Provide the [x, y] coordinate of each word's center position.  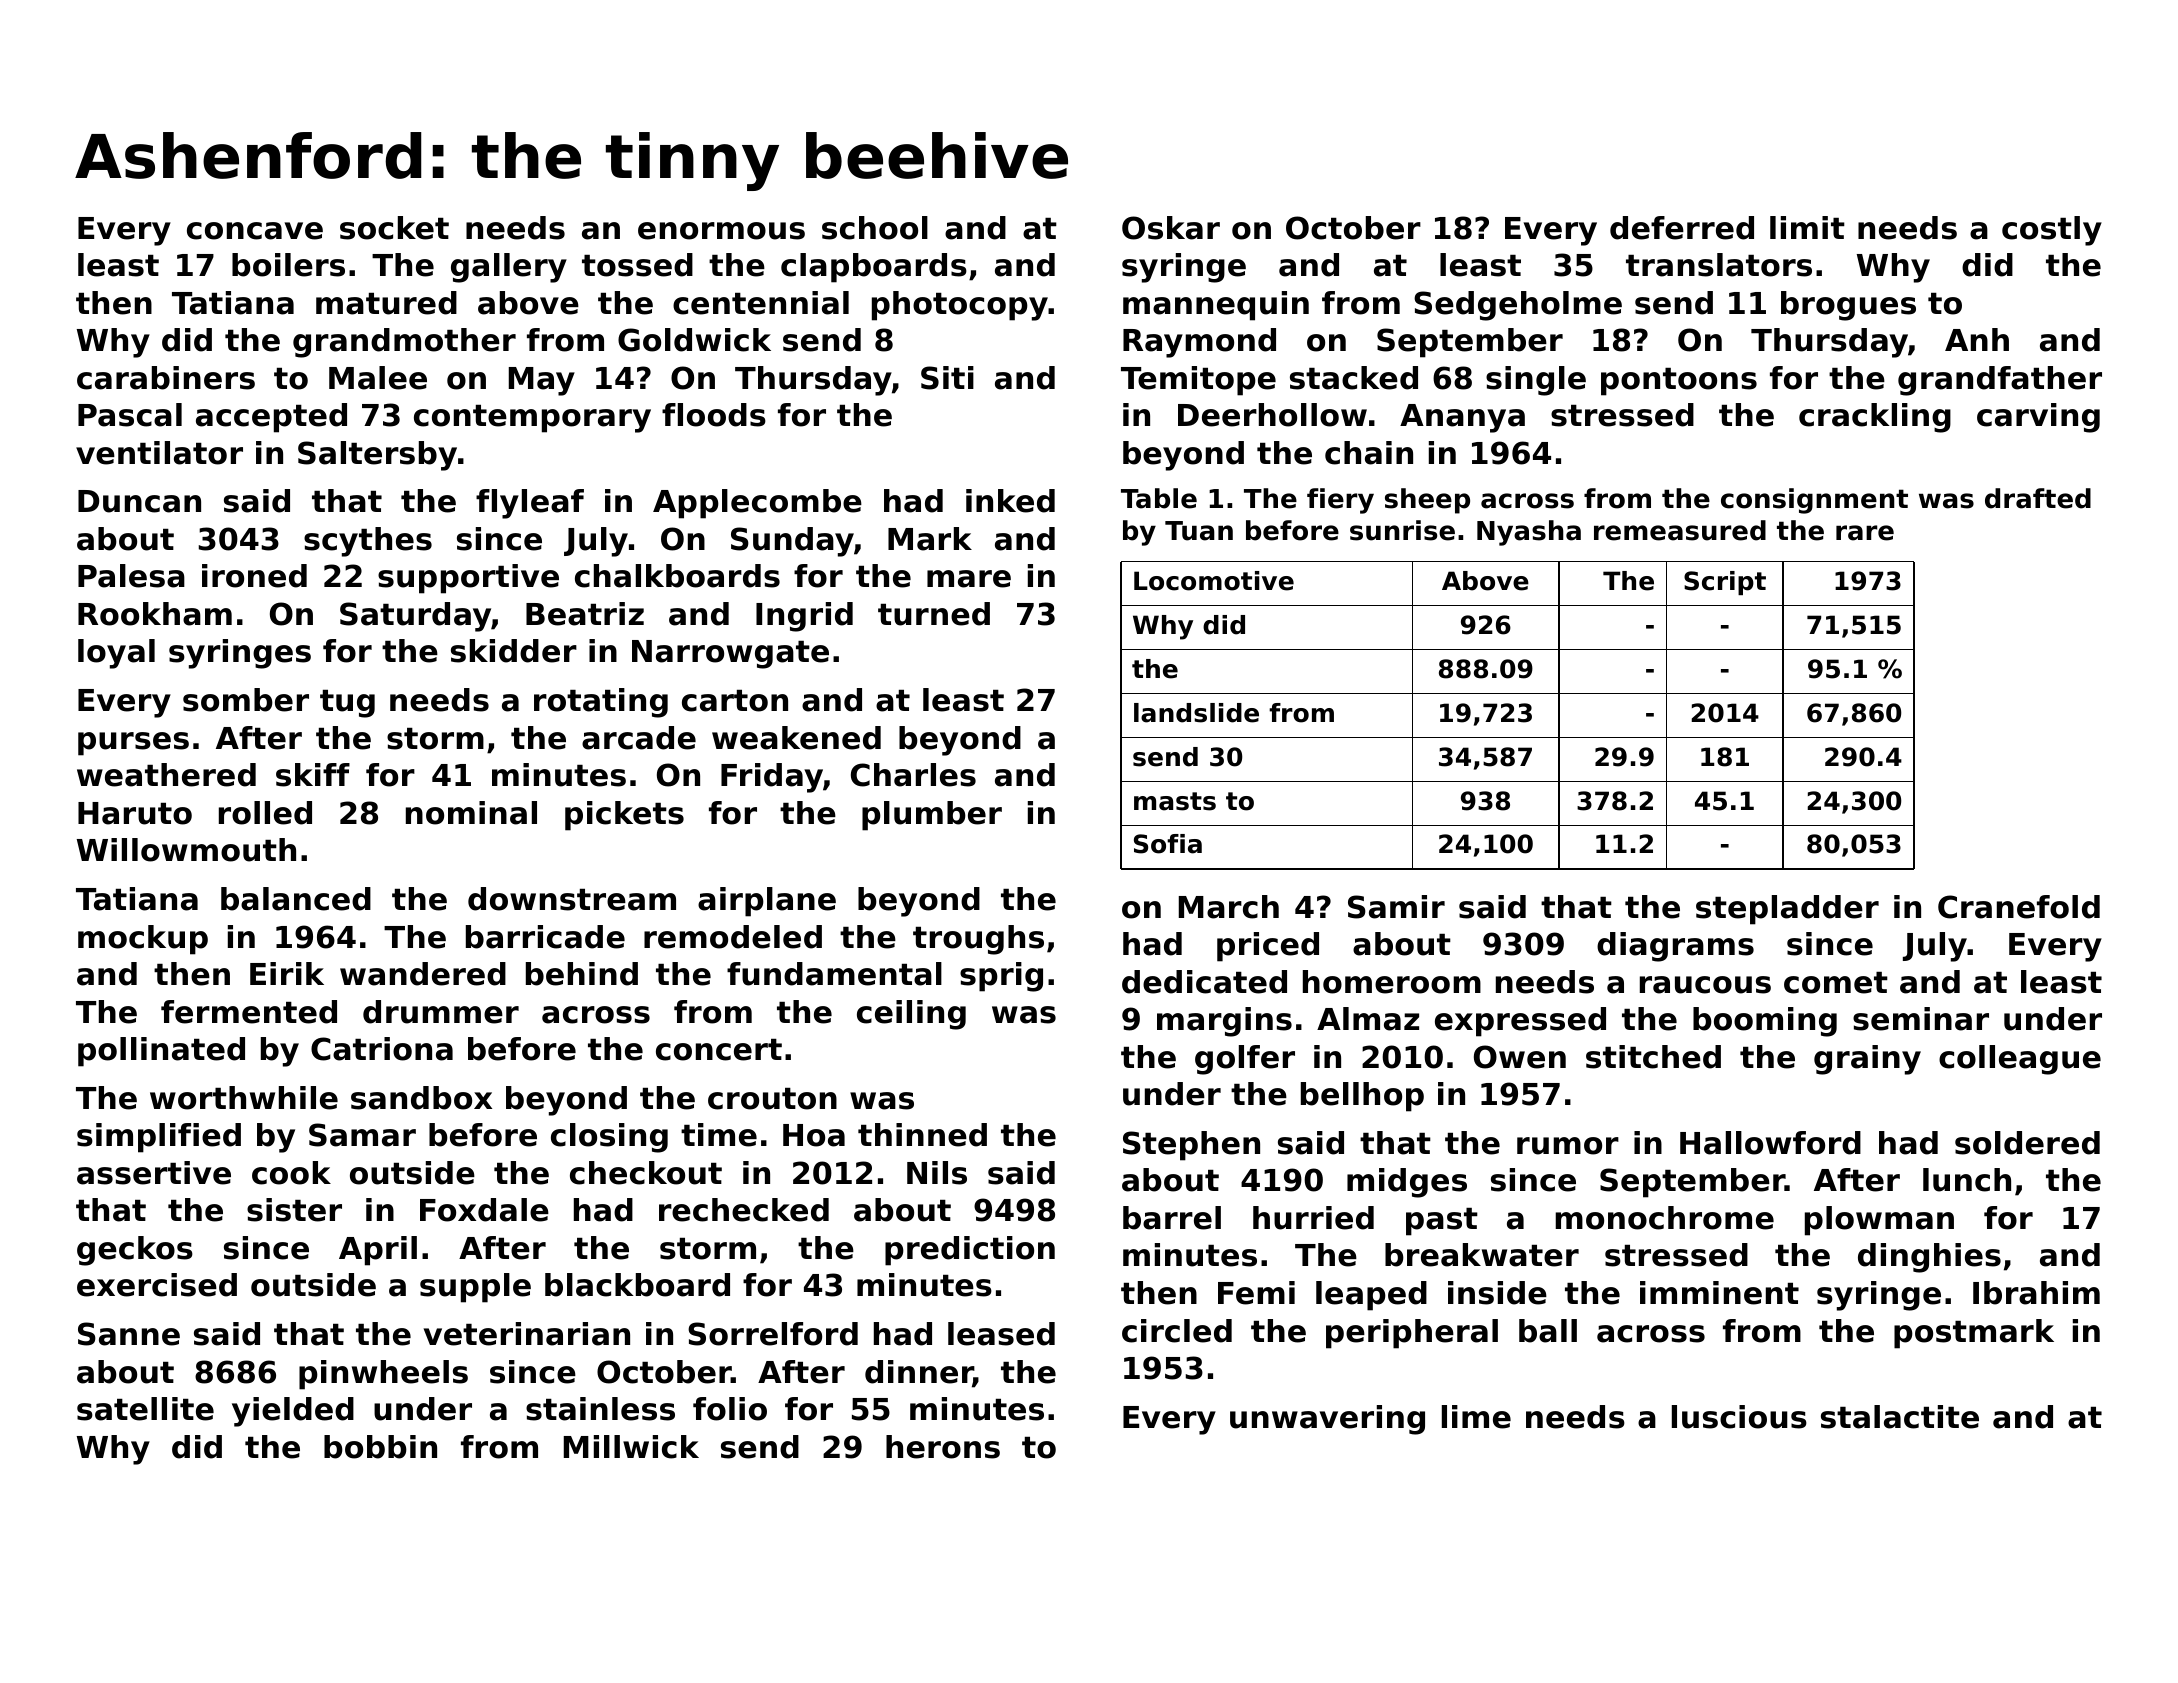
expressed [1520, 1022]
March [1229, 907]
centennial [761, 303]
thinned [922, 1135]
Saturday [415, 617]
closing [609, 1138]
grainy [1867, 1060]
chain [1369, 453]
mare [969, 579]
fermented [249, 1012]
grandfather [2000, 381]
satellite [145, 1409]
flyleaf [530, 504]
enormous [721, 231]
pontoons [1679, 382]
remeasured [1680, 530]
